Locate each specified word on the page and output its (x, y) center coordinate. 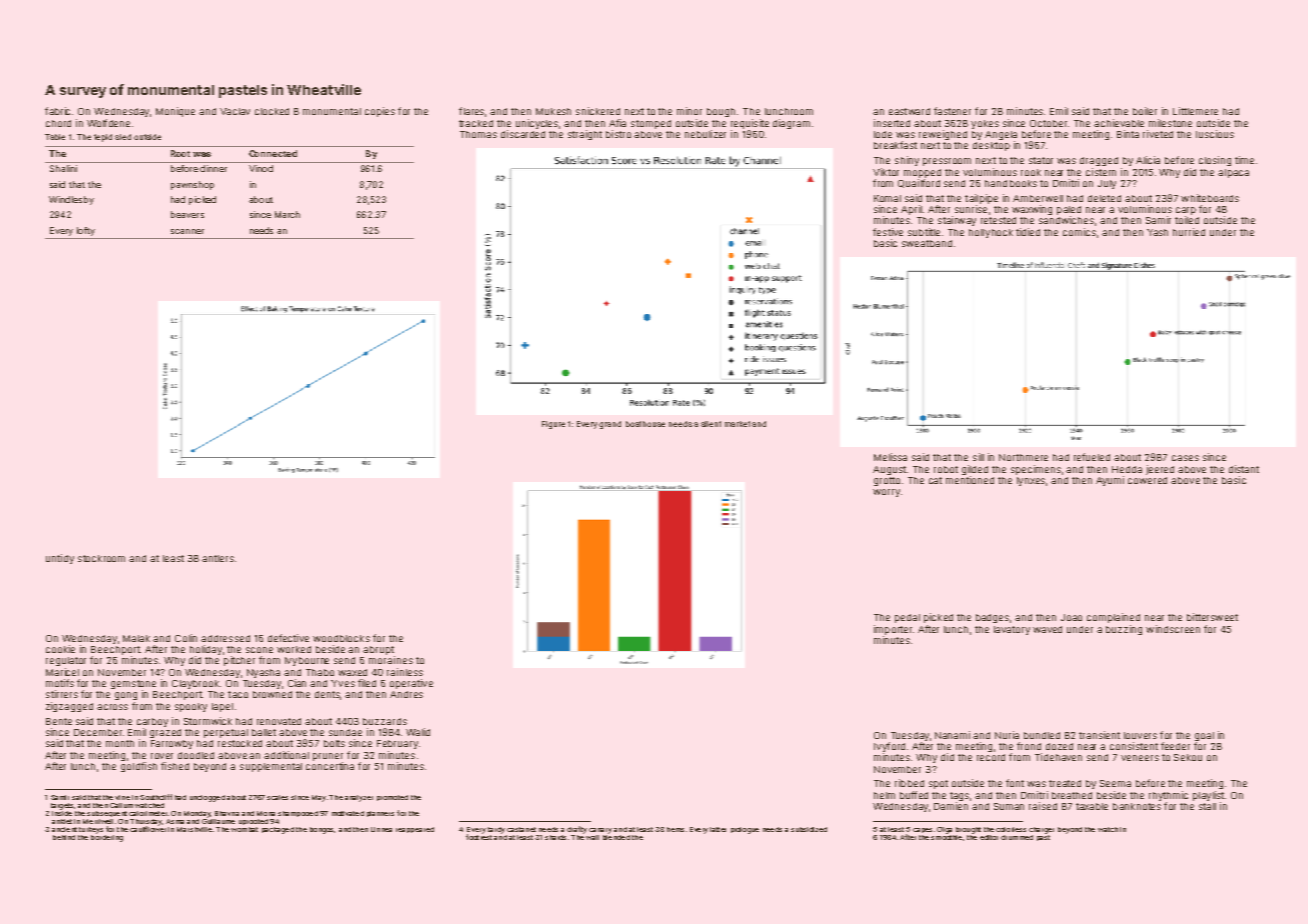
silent (711, 424)
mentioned (970, 480)
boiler (1145, 111)
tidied (1028, 232)
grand (610, 425)
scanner (187, 231)
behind (64, 837)
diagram (791, 124)
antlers (218, 558)
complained (1113, 618)
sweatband (927, 243)
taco (238, 694)
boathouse (645, 424)
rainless (405, 672)
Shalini (63, 168)
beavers (187, 214)
